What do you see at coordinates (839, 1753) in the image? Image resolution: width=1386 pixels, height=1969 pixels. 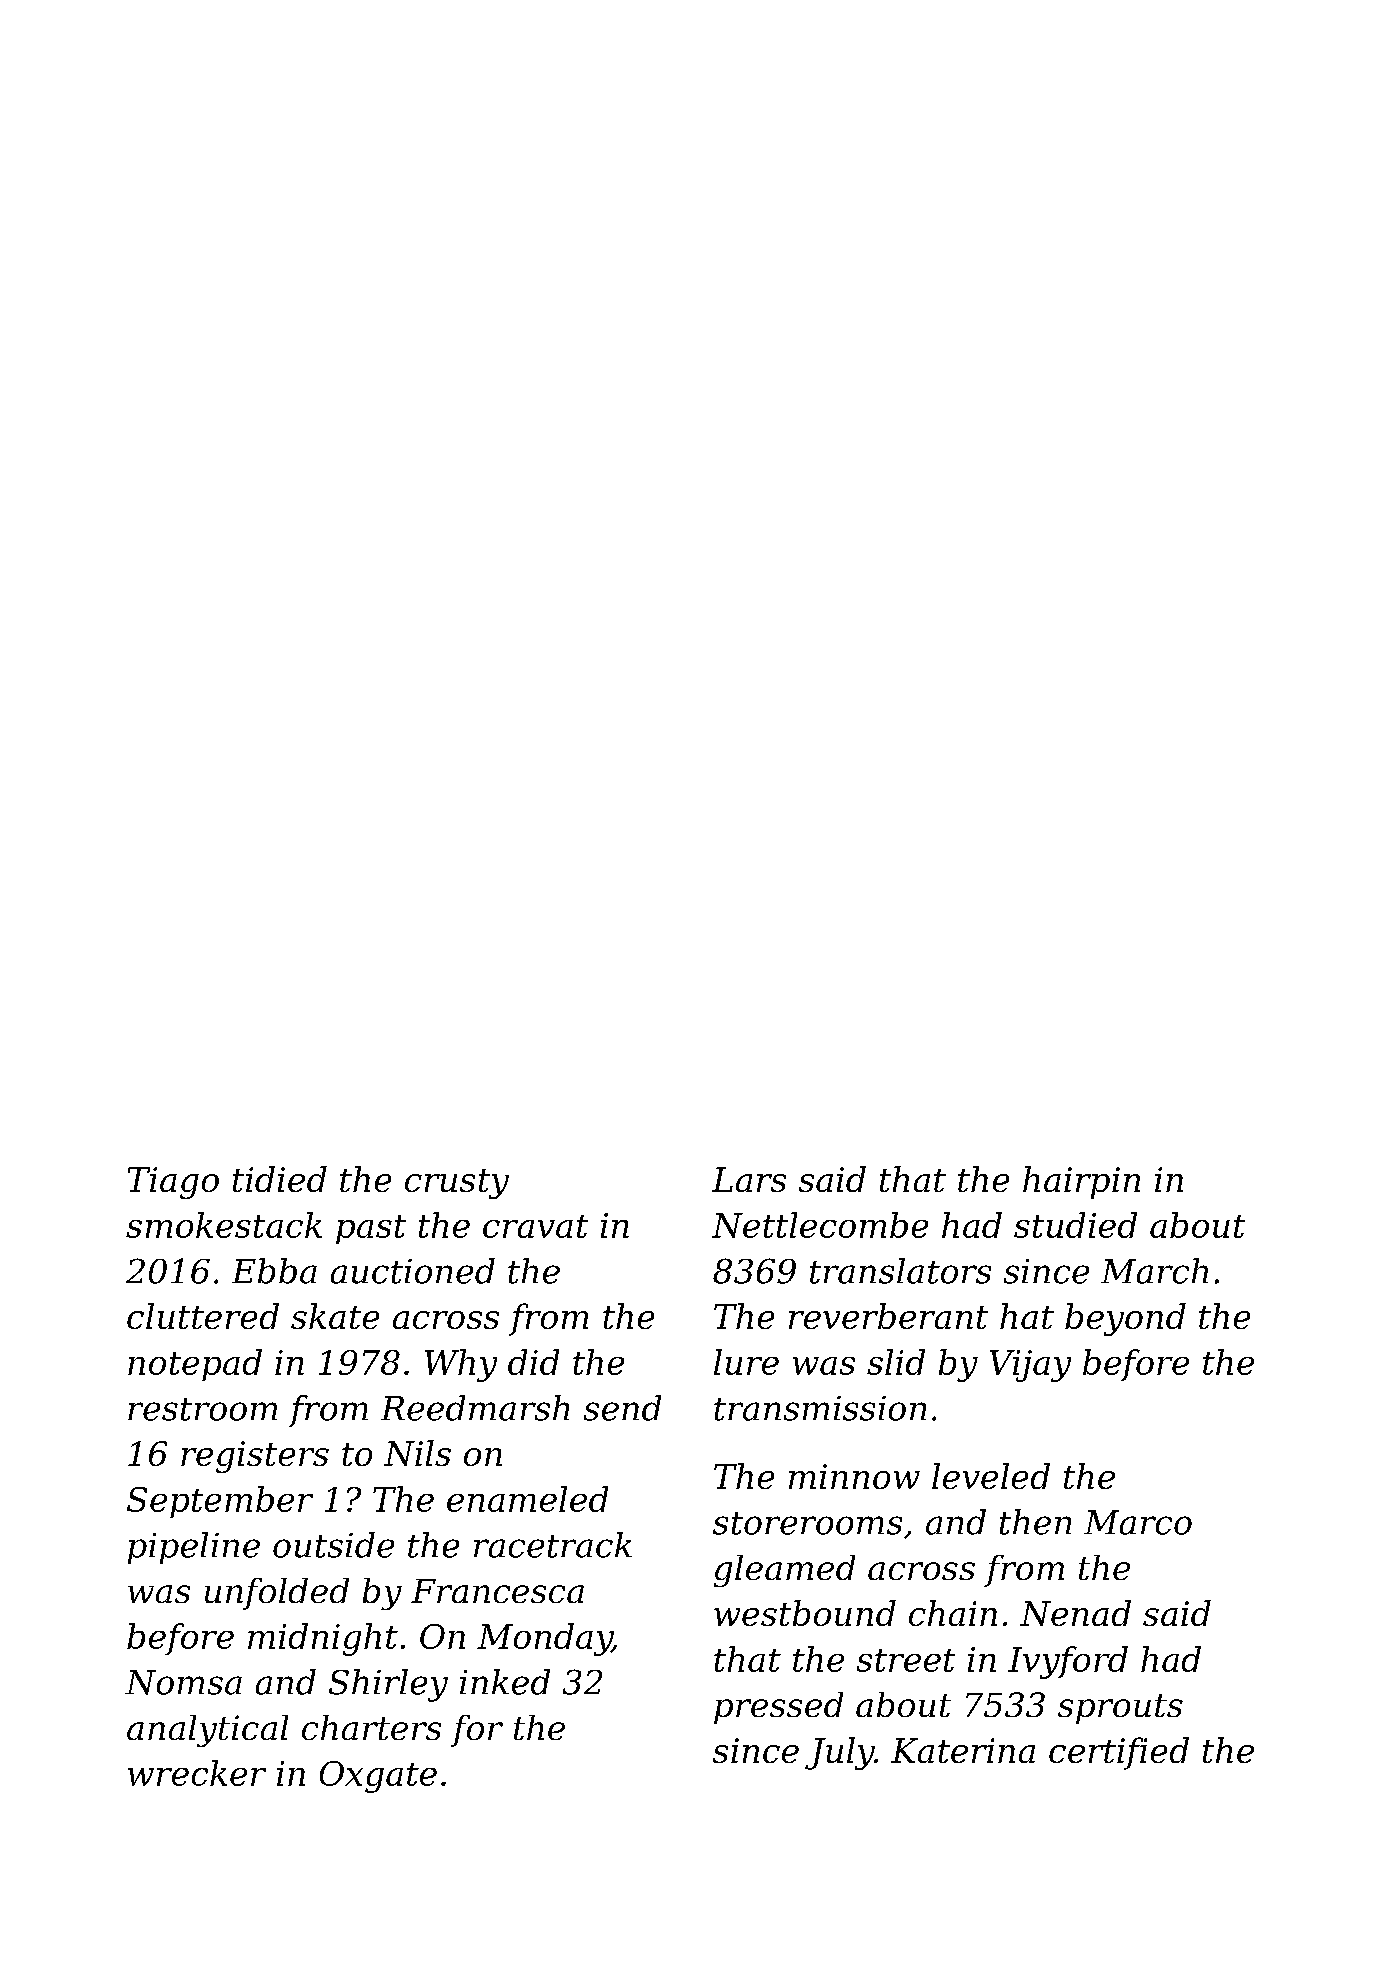 I see `July` at bounding box center [839, 1753].
